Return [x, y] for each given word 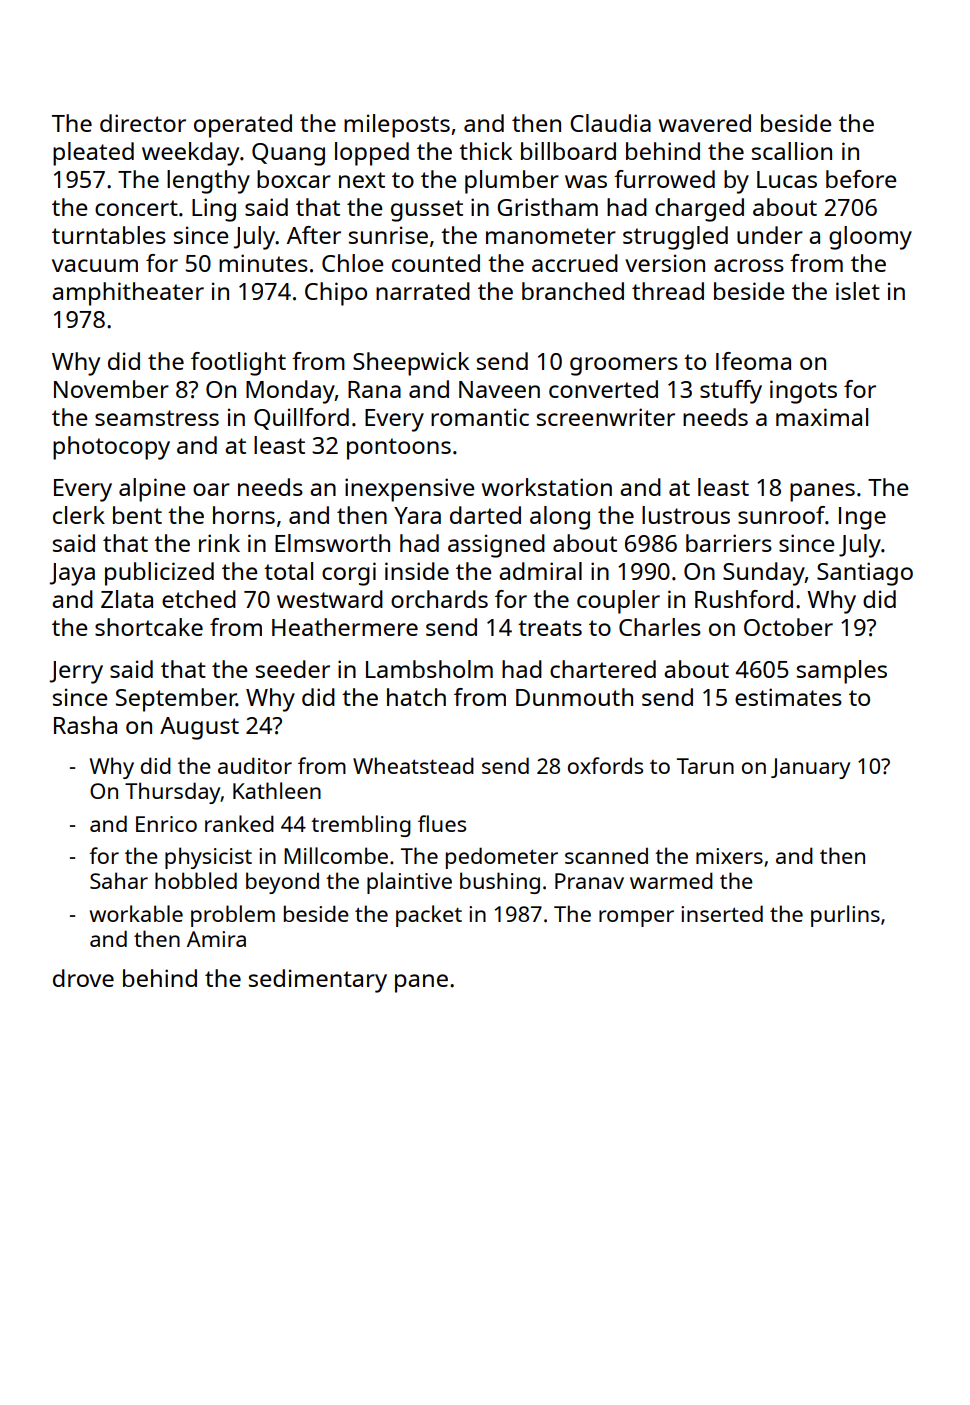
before [861, 179]
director [143, 123]
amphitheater [128, 294]
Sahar [119, 880]
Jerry [76, 672]
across [749, 265]
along [560, 518]
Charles [660, 627]
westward [330, 599]
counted [436, 263]
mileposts [397, 126]
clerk [79, 515]
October [788, 627]
